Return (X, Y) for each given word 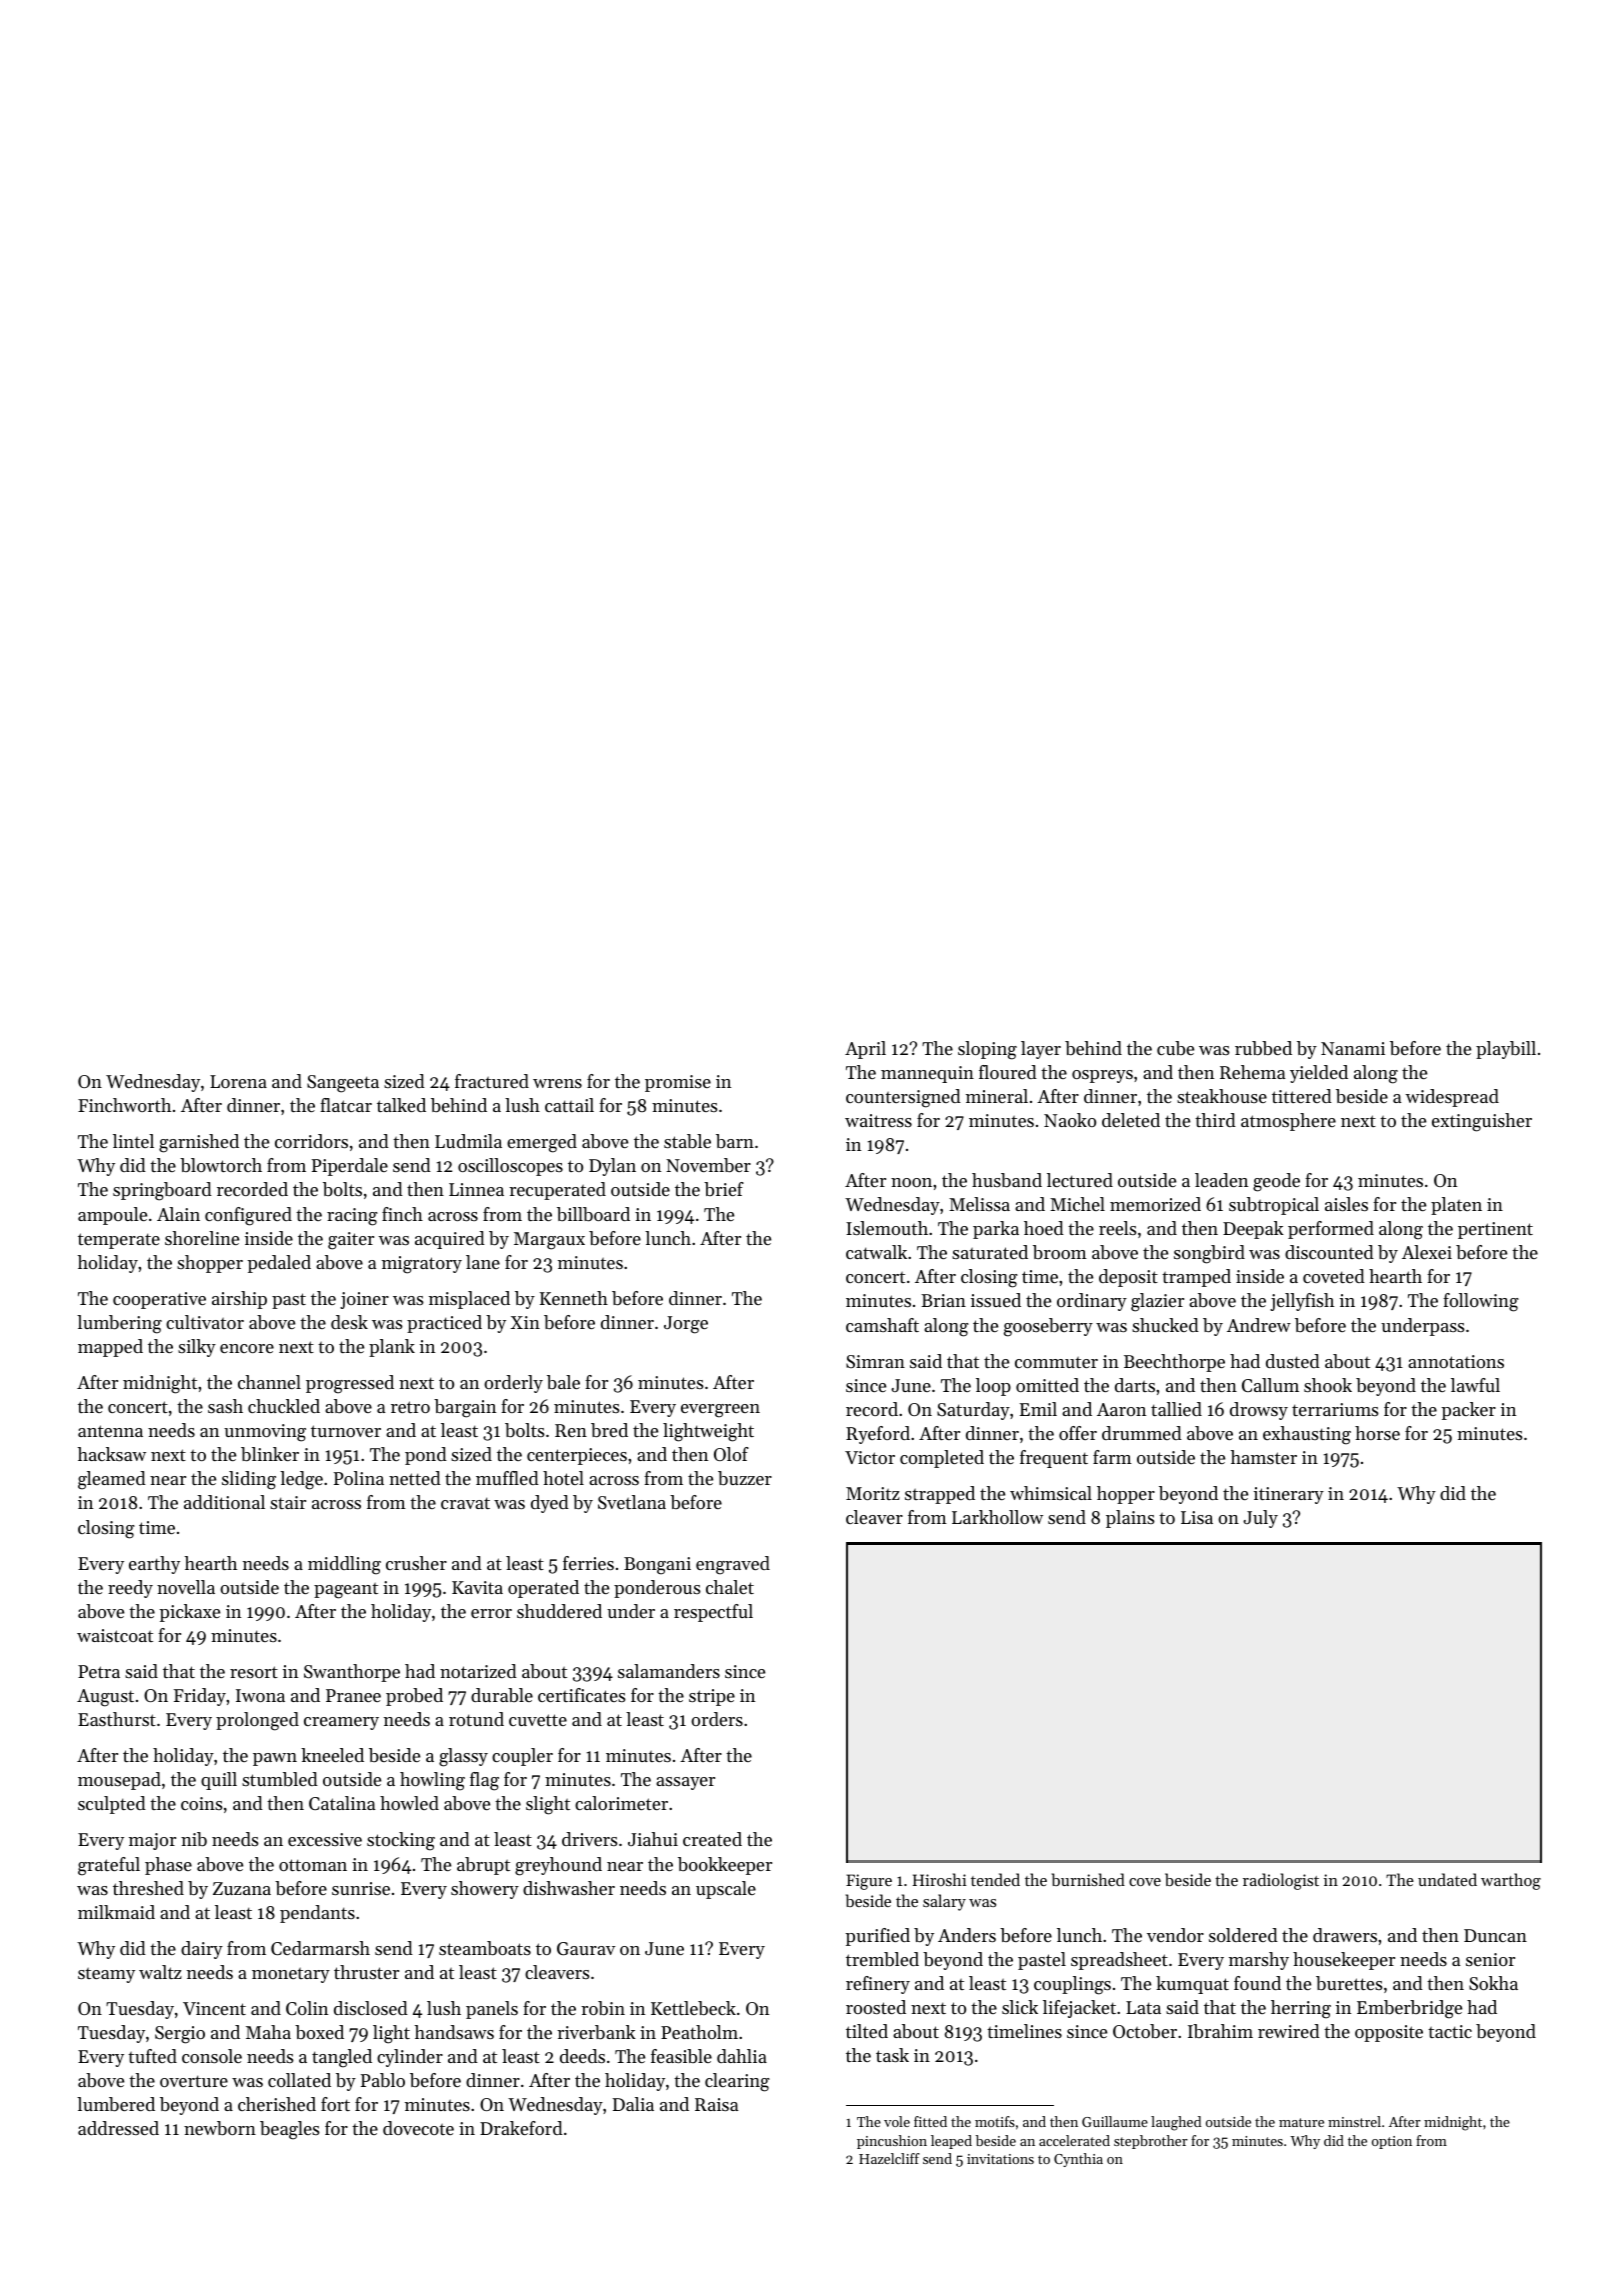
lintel (133, 1141)
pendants (317, 1914)
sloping (987, 1050)
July (1260, 1519)
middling (344, 1565)
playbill (1506, 1050)
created (712, 1839)
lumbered (116, 2104)
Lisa (1197, 1517)
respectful (713, 1613)
